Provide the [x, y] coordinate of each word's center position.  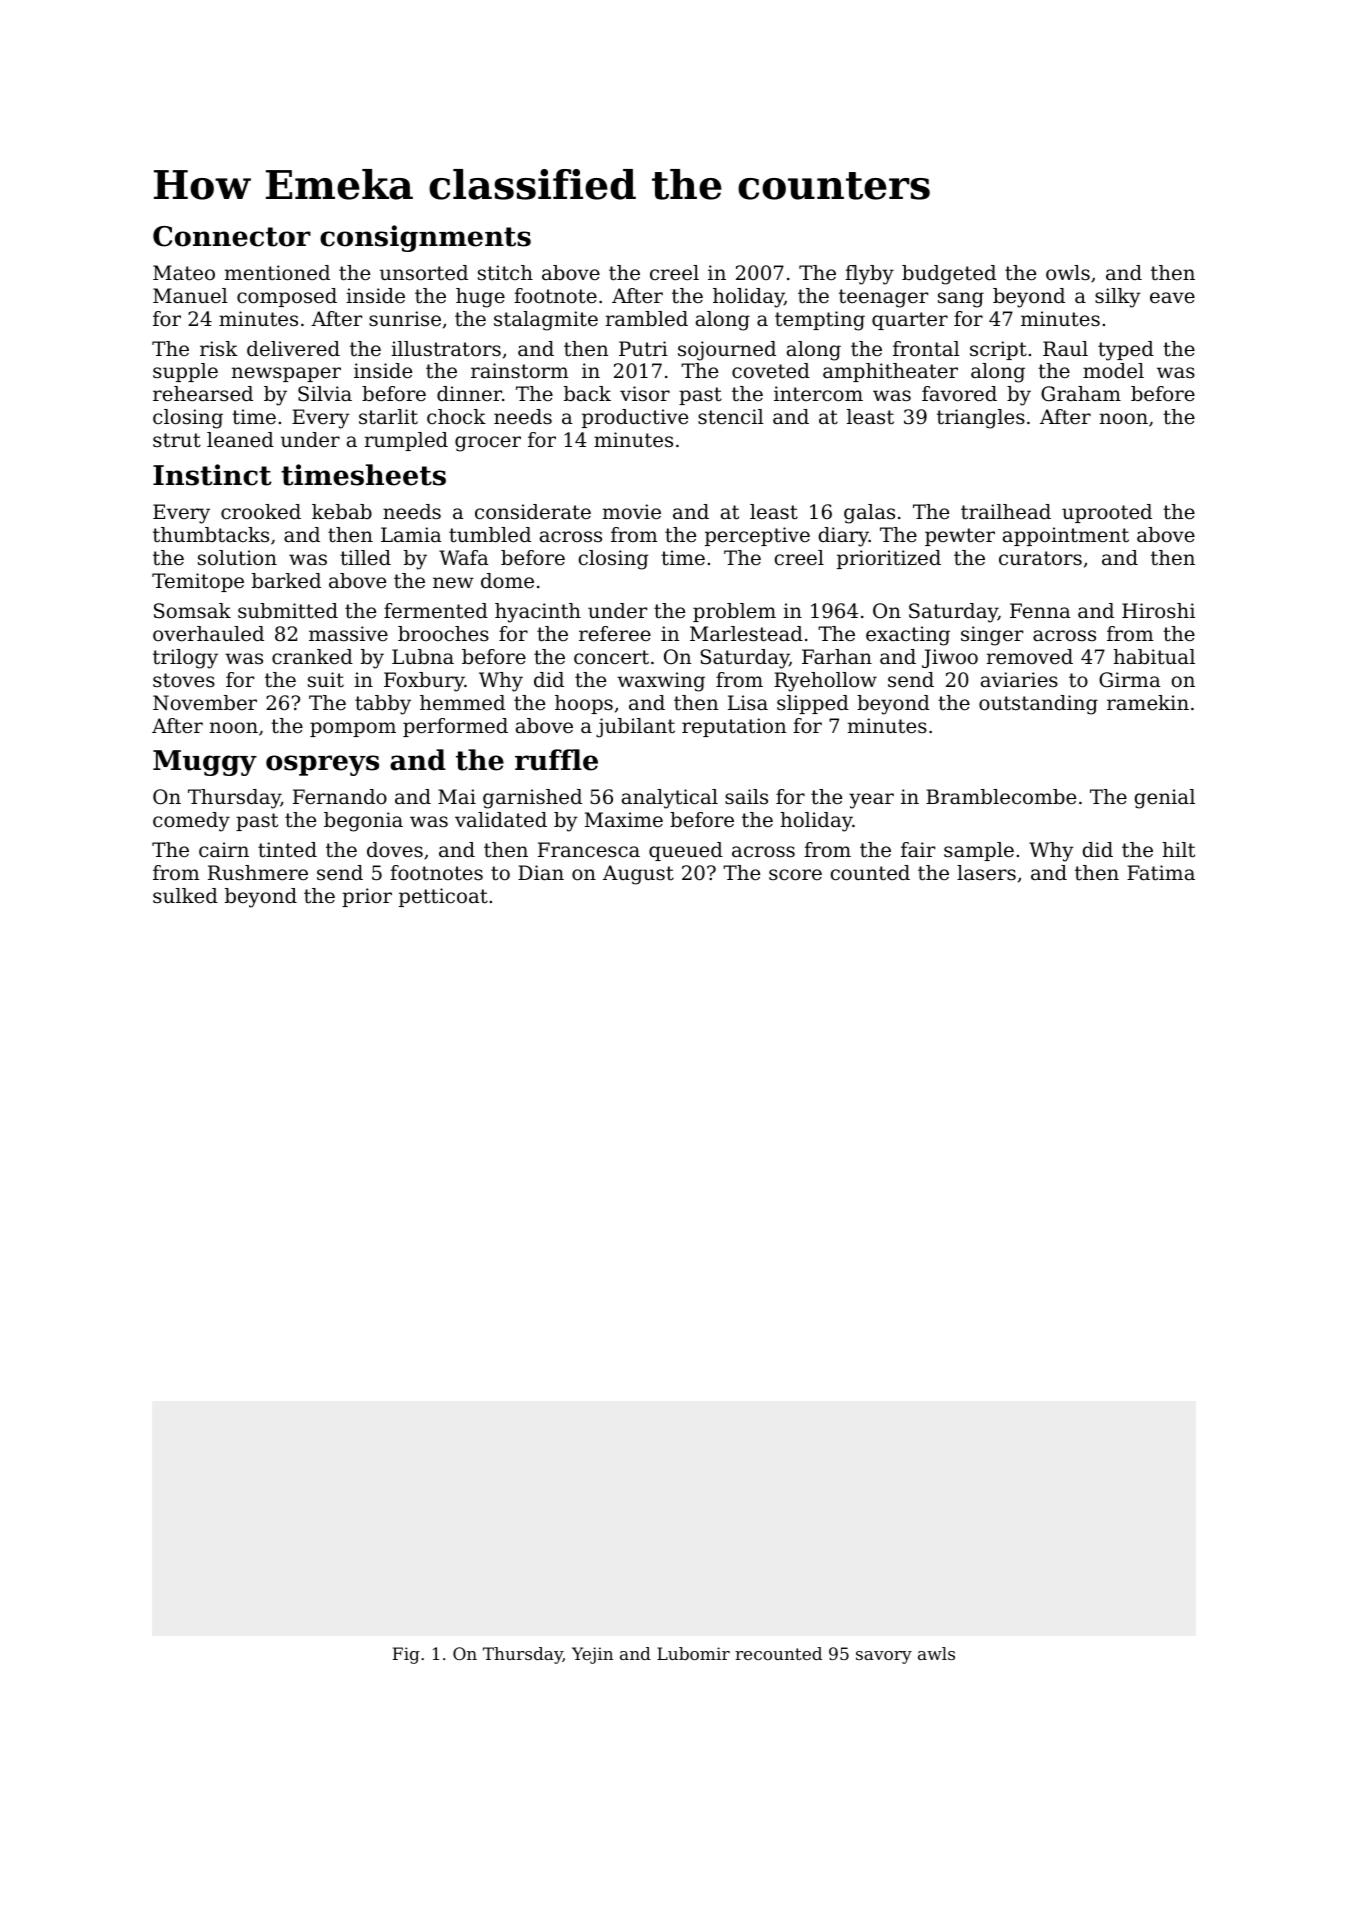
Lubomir [693, 1653]
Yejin [592, 1655]
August [638, 875]
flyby [869, 275]
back [587, 394]
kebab [342, 512]
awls [936, 1653]
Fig [406, 1655]
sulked [185, 896]
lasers [986, 873]
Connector [232, 236]
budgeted [949, 275]
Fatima [1161, 873]
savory [884, 1657]
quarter [910, 321]
